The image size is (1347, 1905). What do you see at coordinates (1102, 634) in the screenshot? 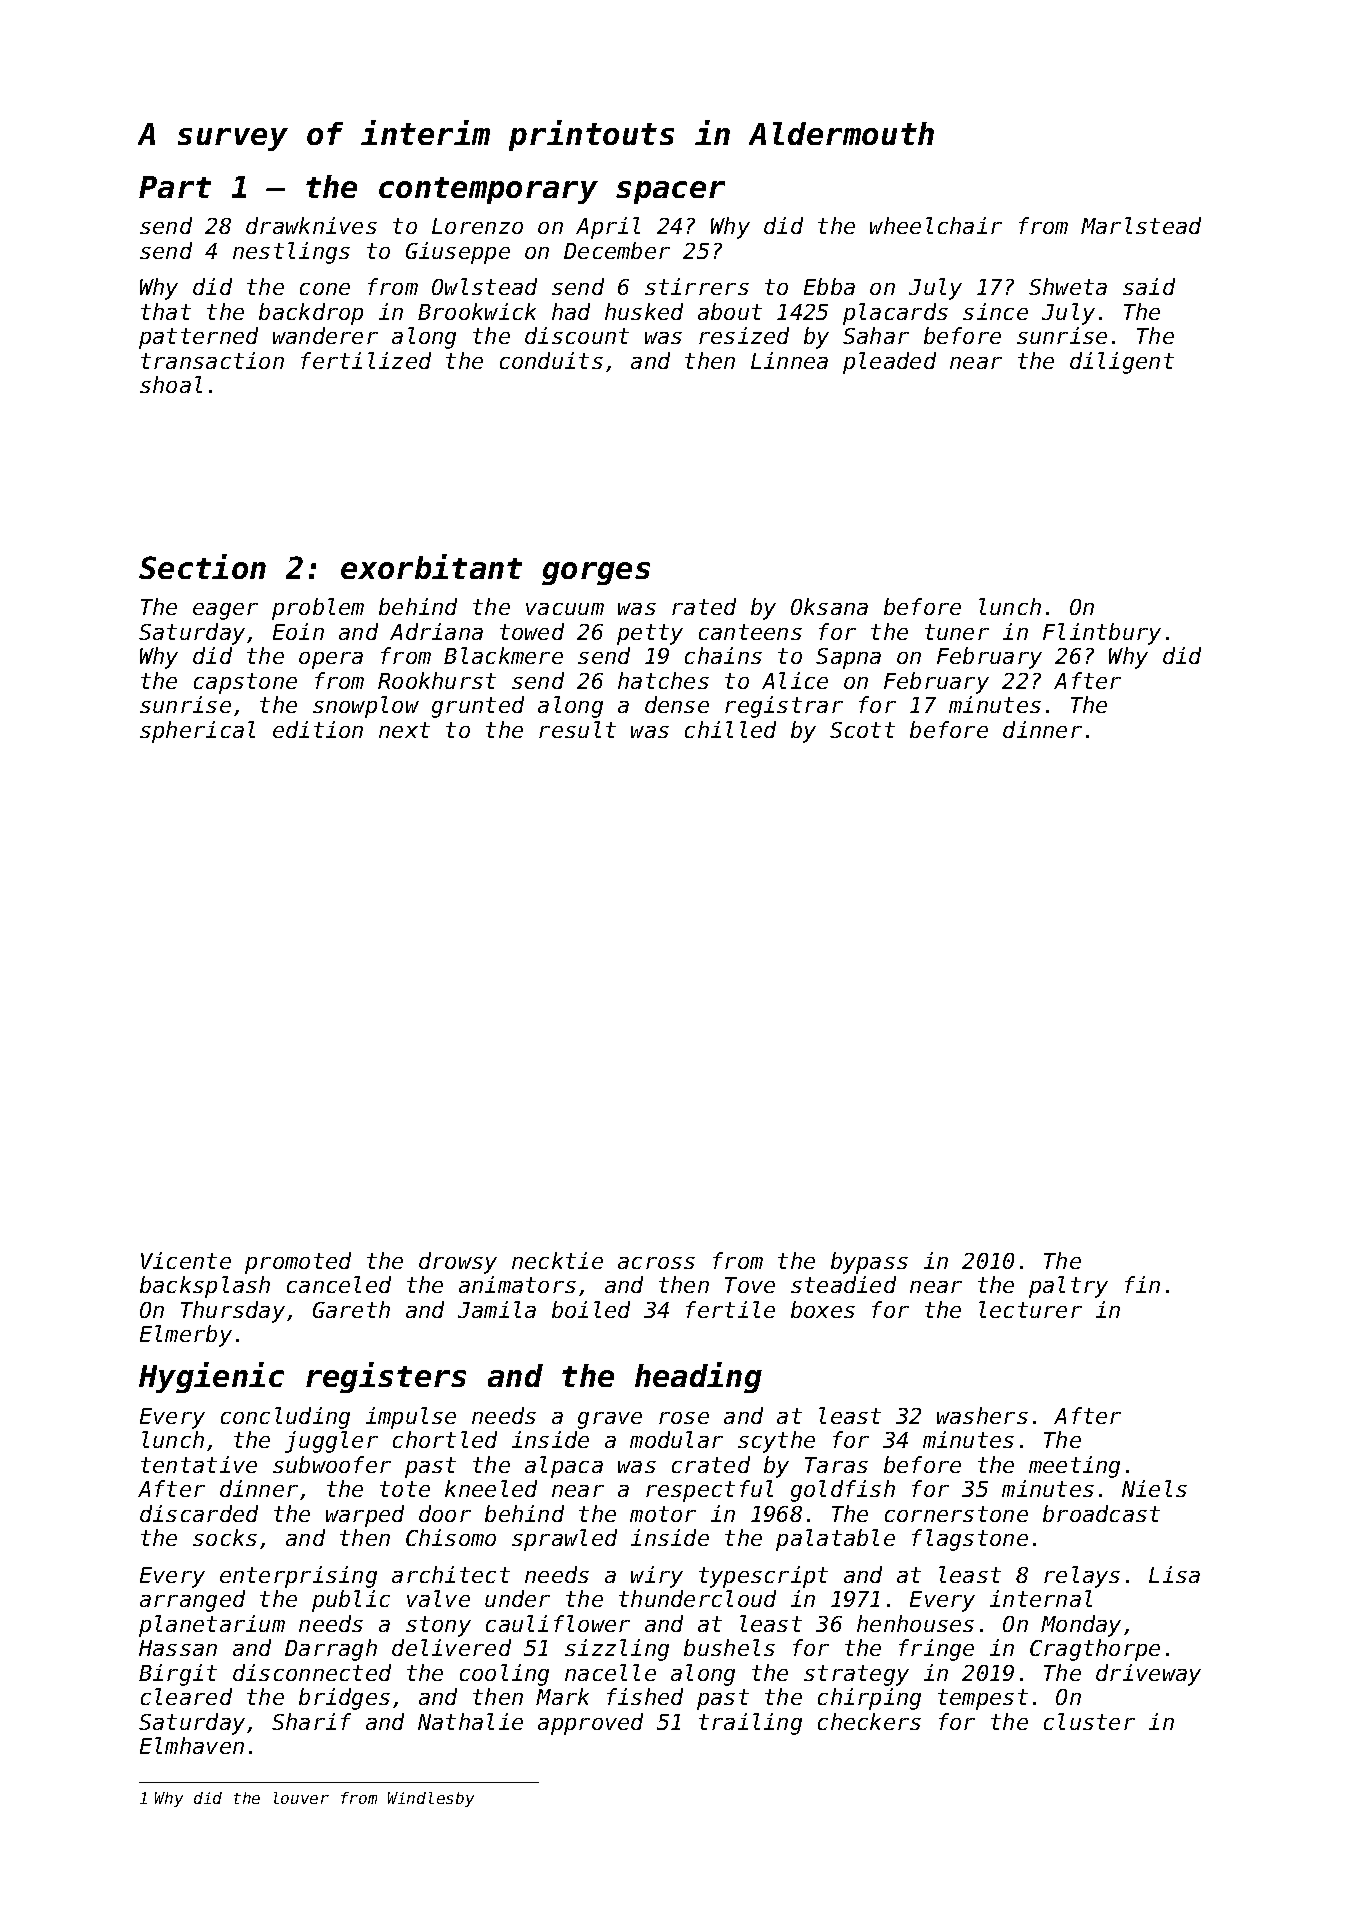
I see `Flintbury` at bounding box center [1102, 634].
